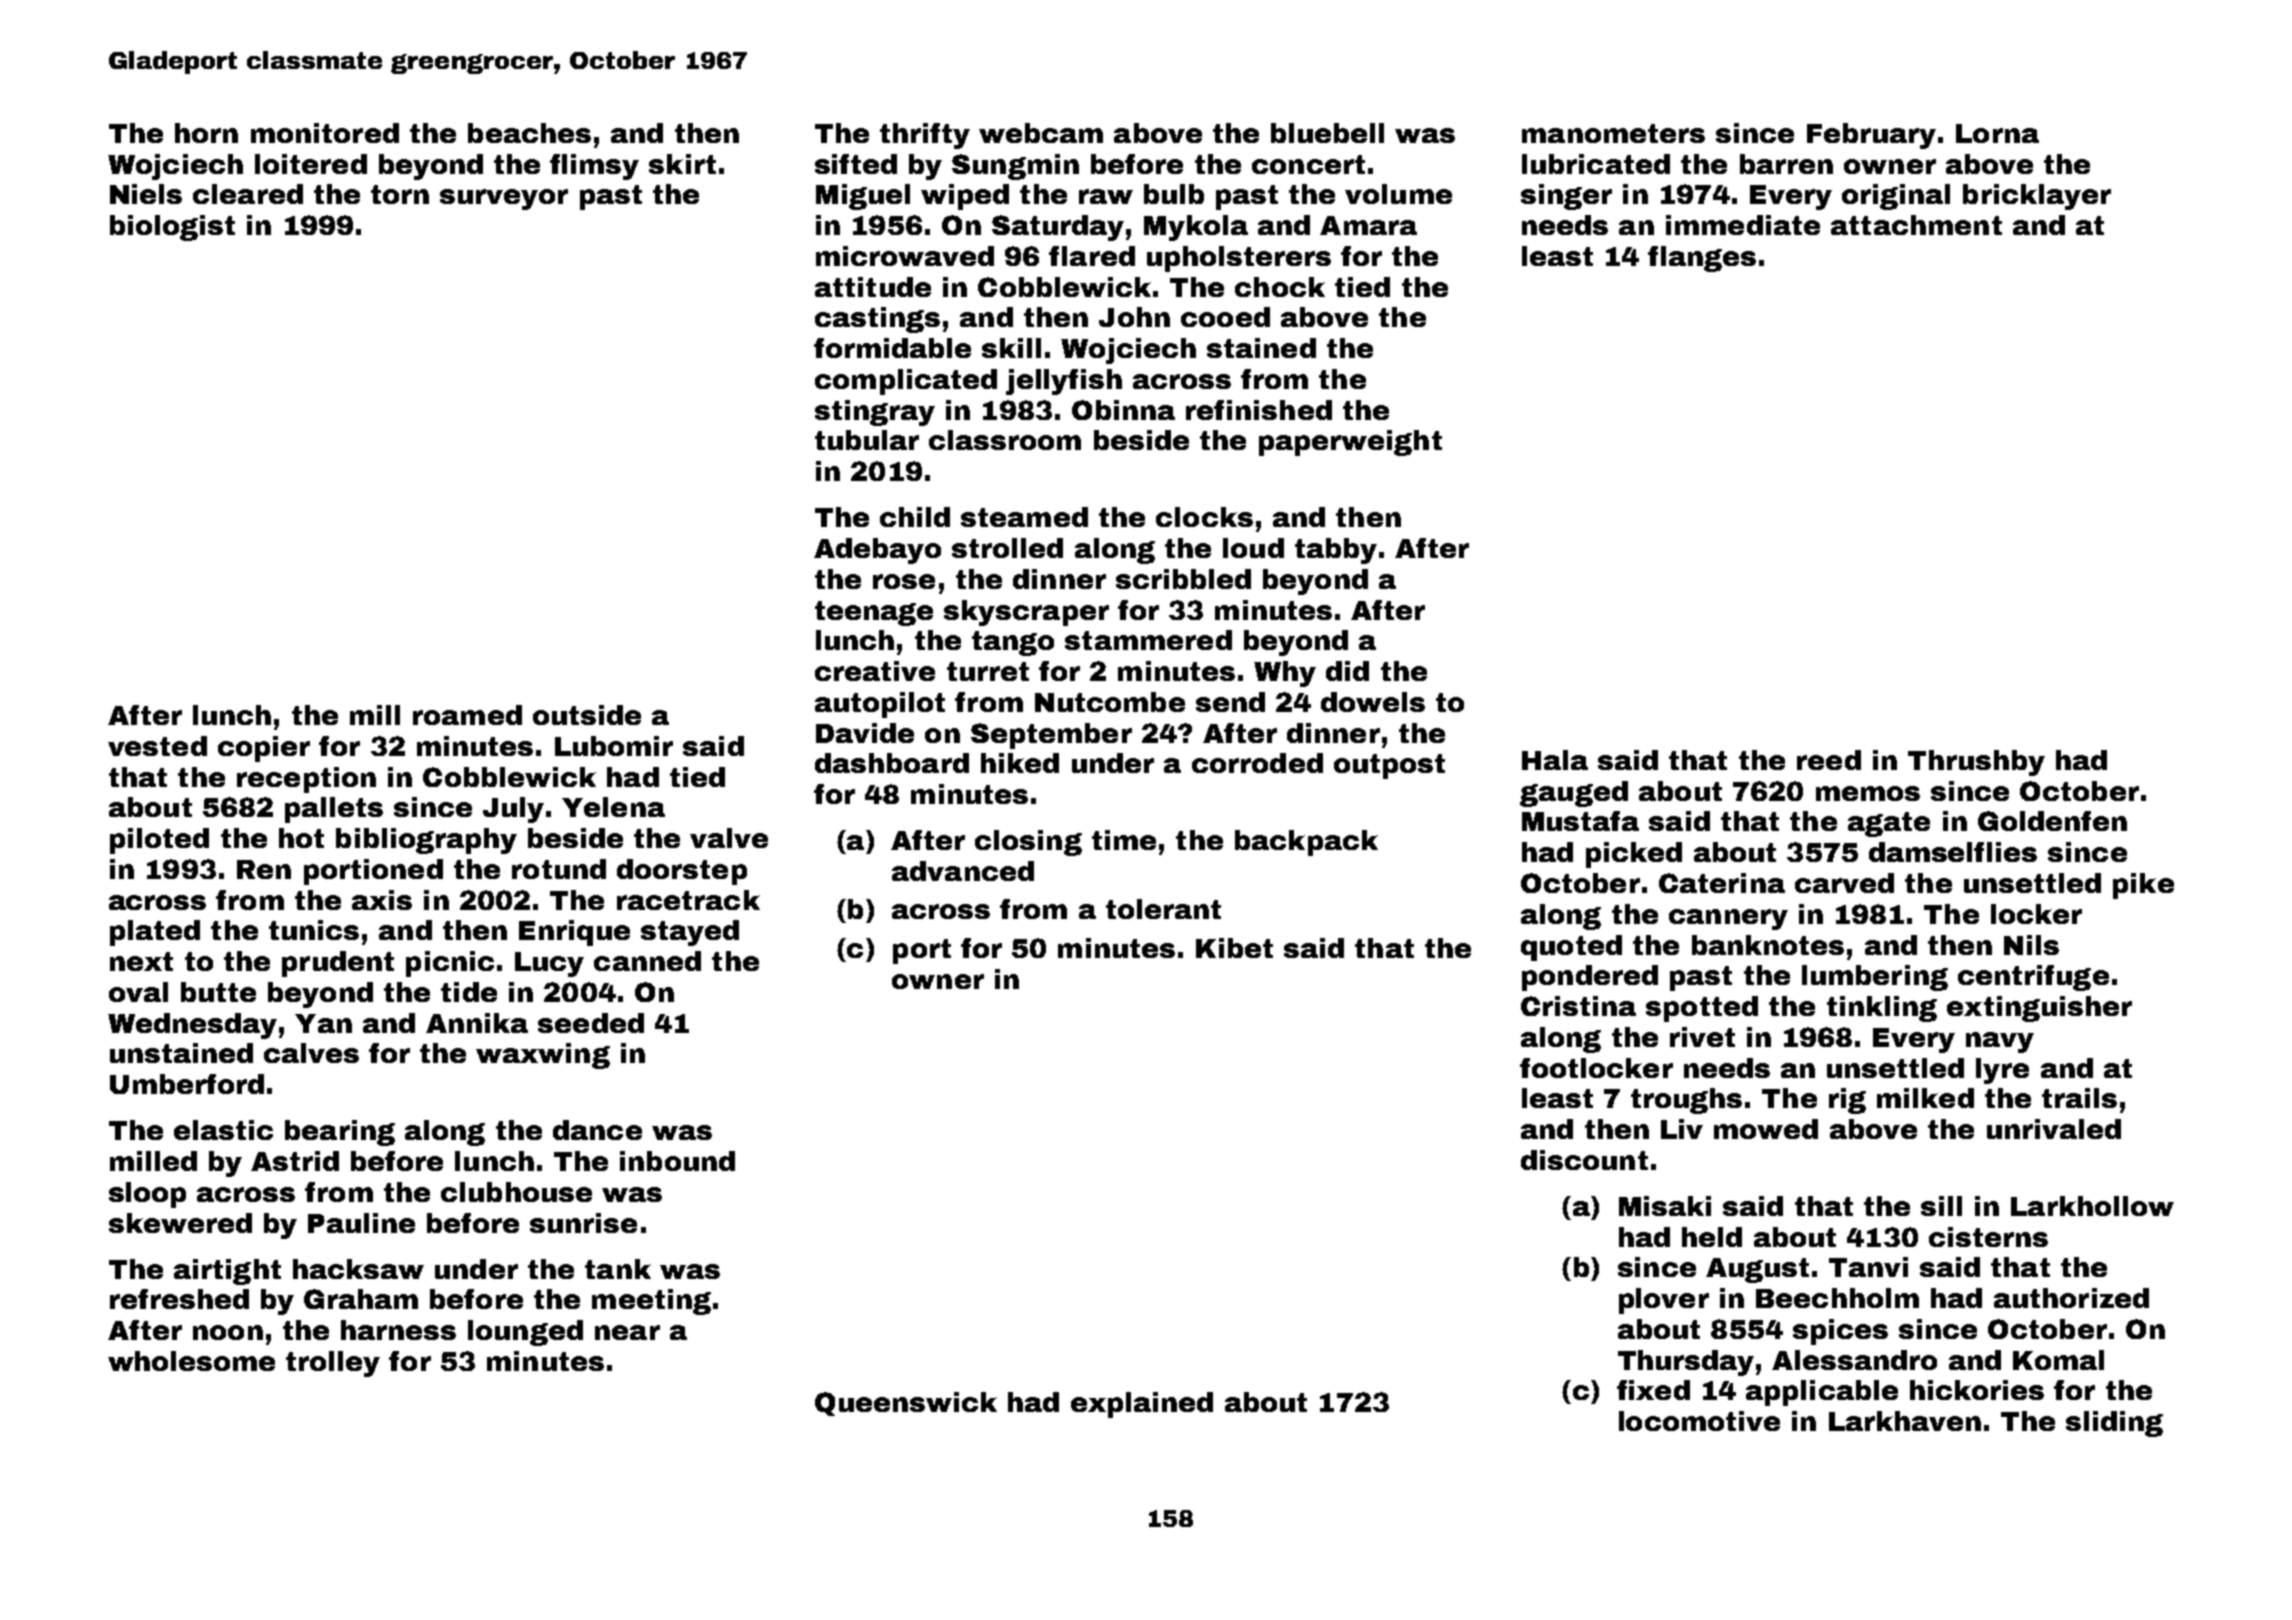 The height and width of the image is (1620, 2292). I want to click on stingray, so click(875, 413).
